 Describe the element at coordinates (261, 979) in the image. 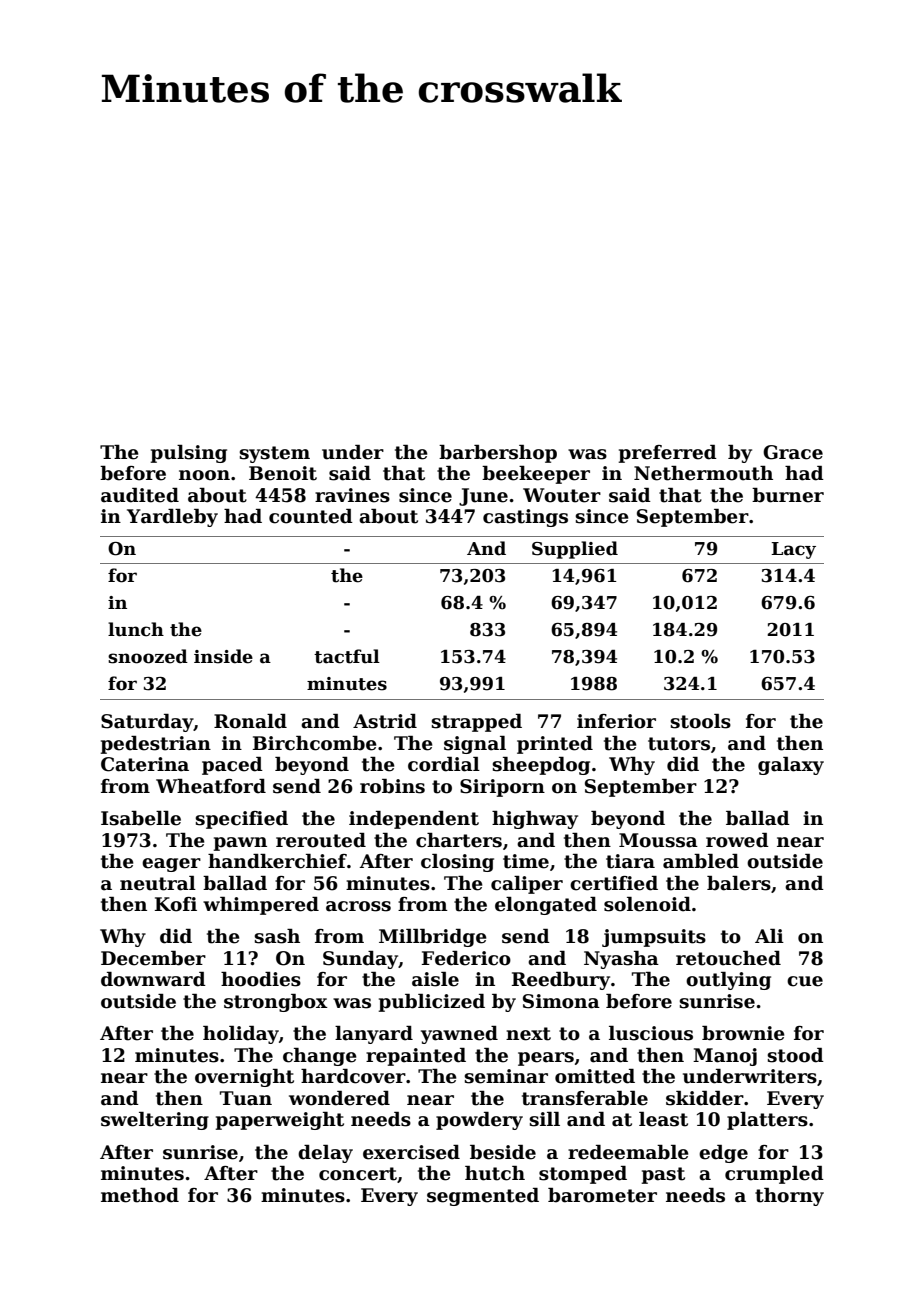

I see `hoodies` at that location.
